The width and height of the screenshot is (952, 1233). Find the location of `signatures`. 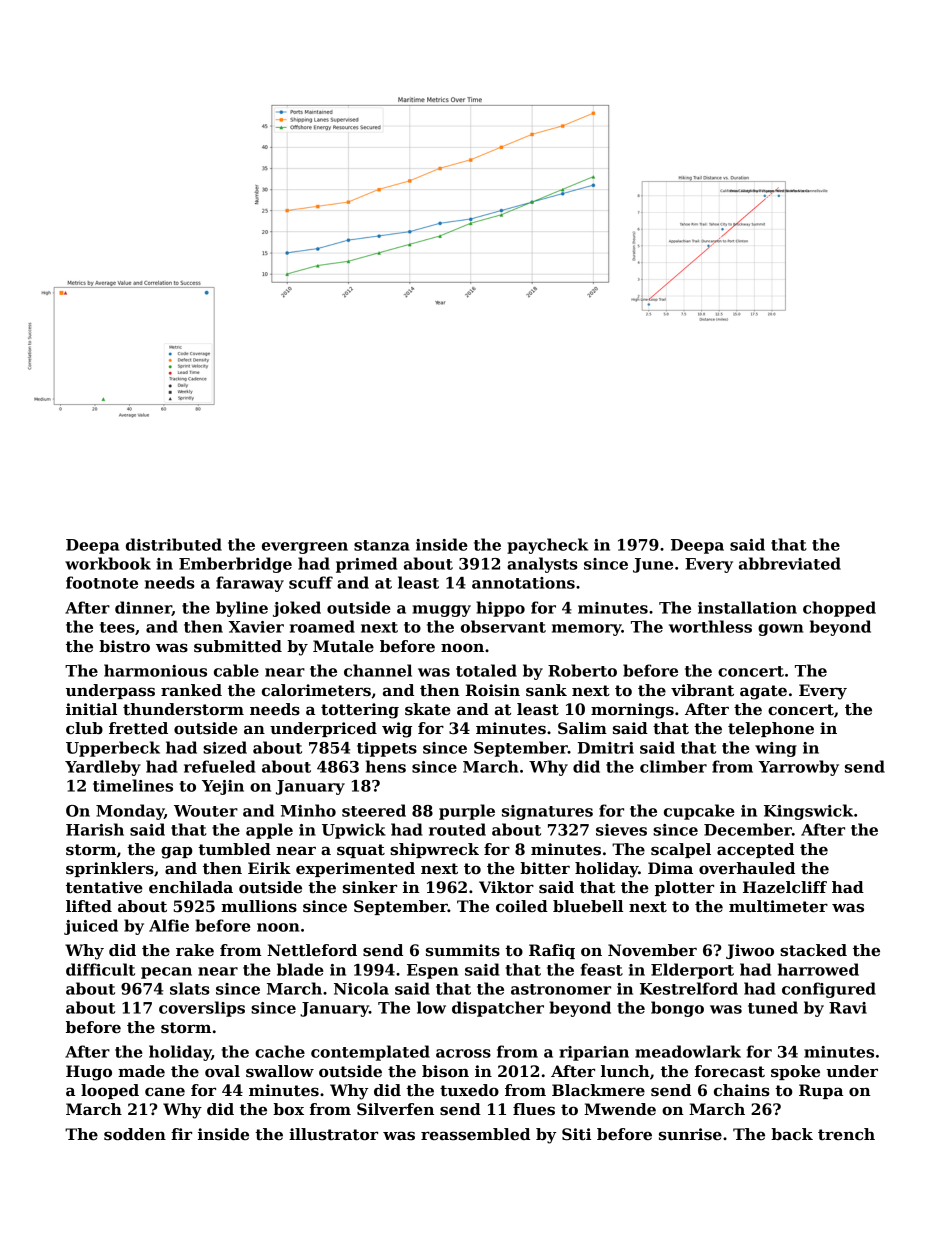

signatures is located at coordinates (547, 812).
